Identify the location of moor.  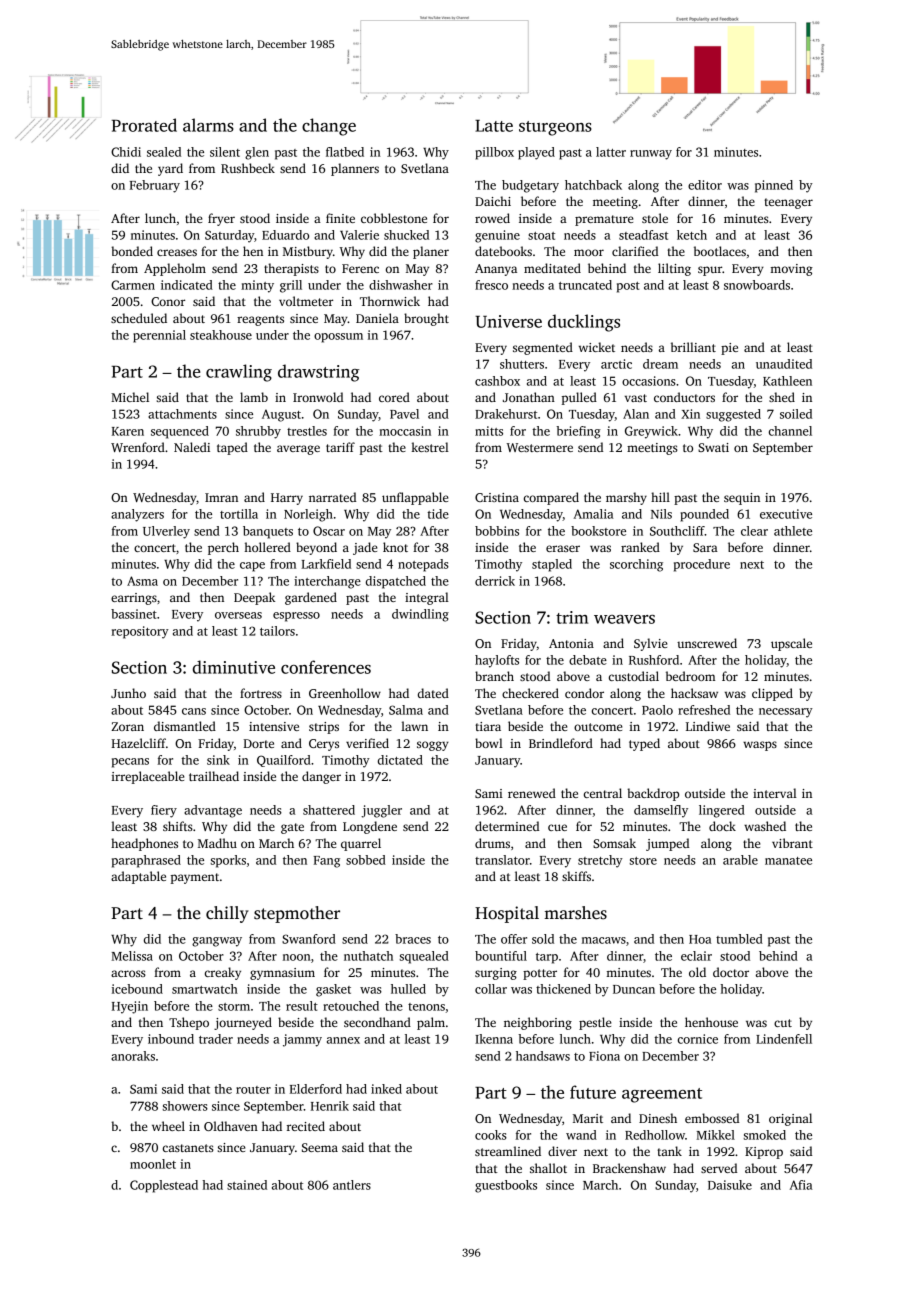
(589, 252).
